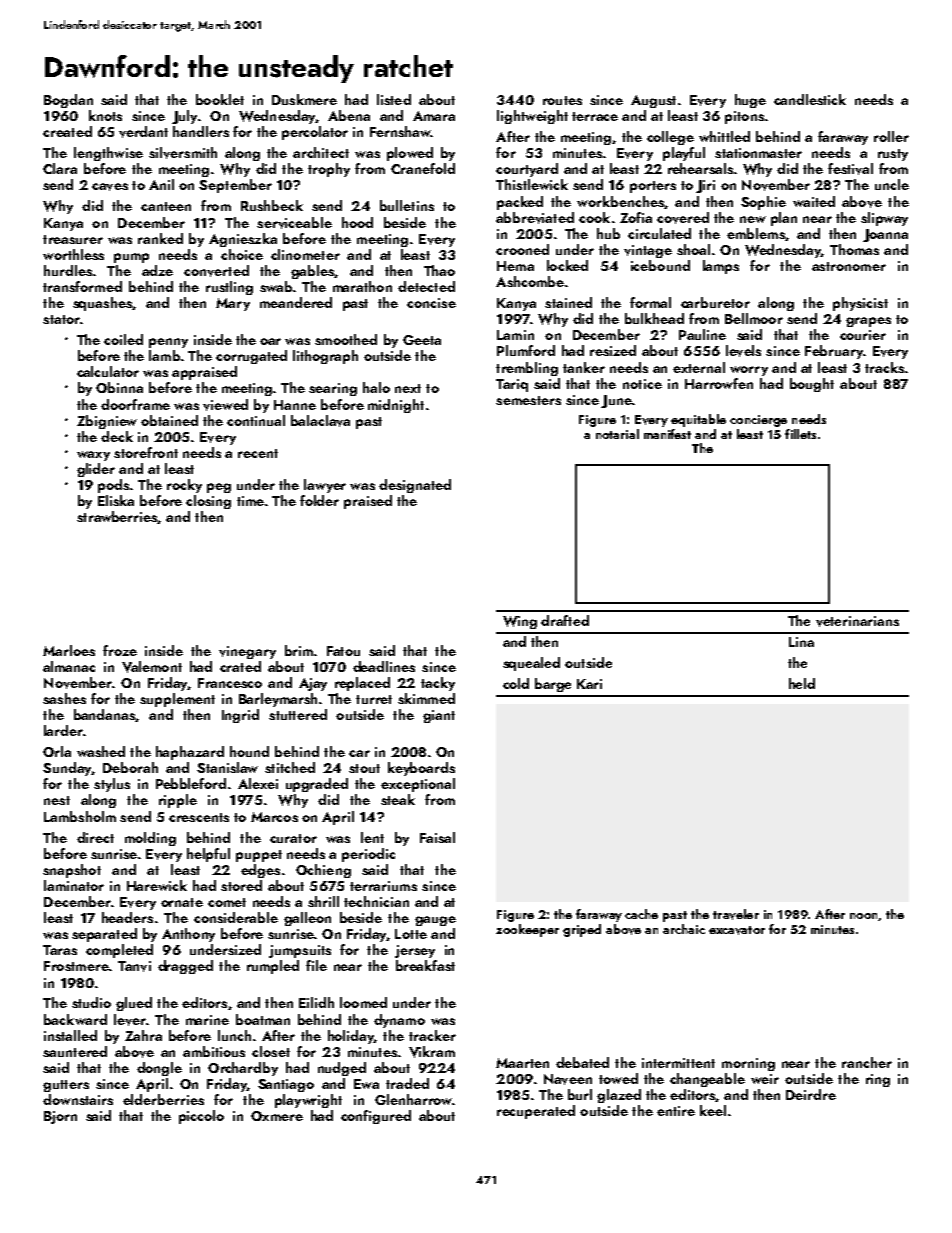 Image resolution: width=952 pixels, height=1233 pixels. What do you see at coordinates (68, 101) in the image?
I see `Bogdan` at bounding box center [68, 101].
